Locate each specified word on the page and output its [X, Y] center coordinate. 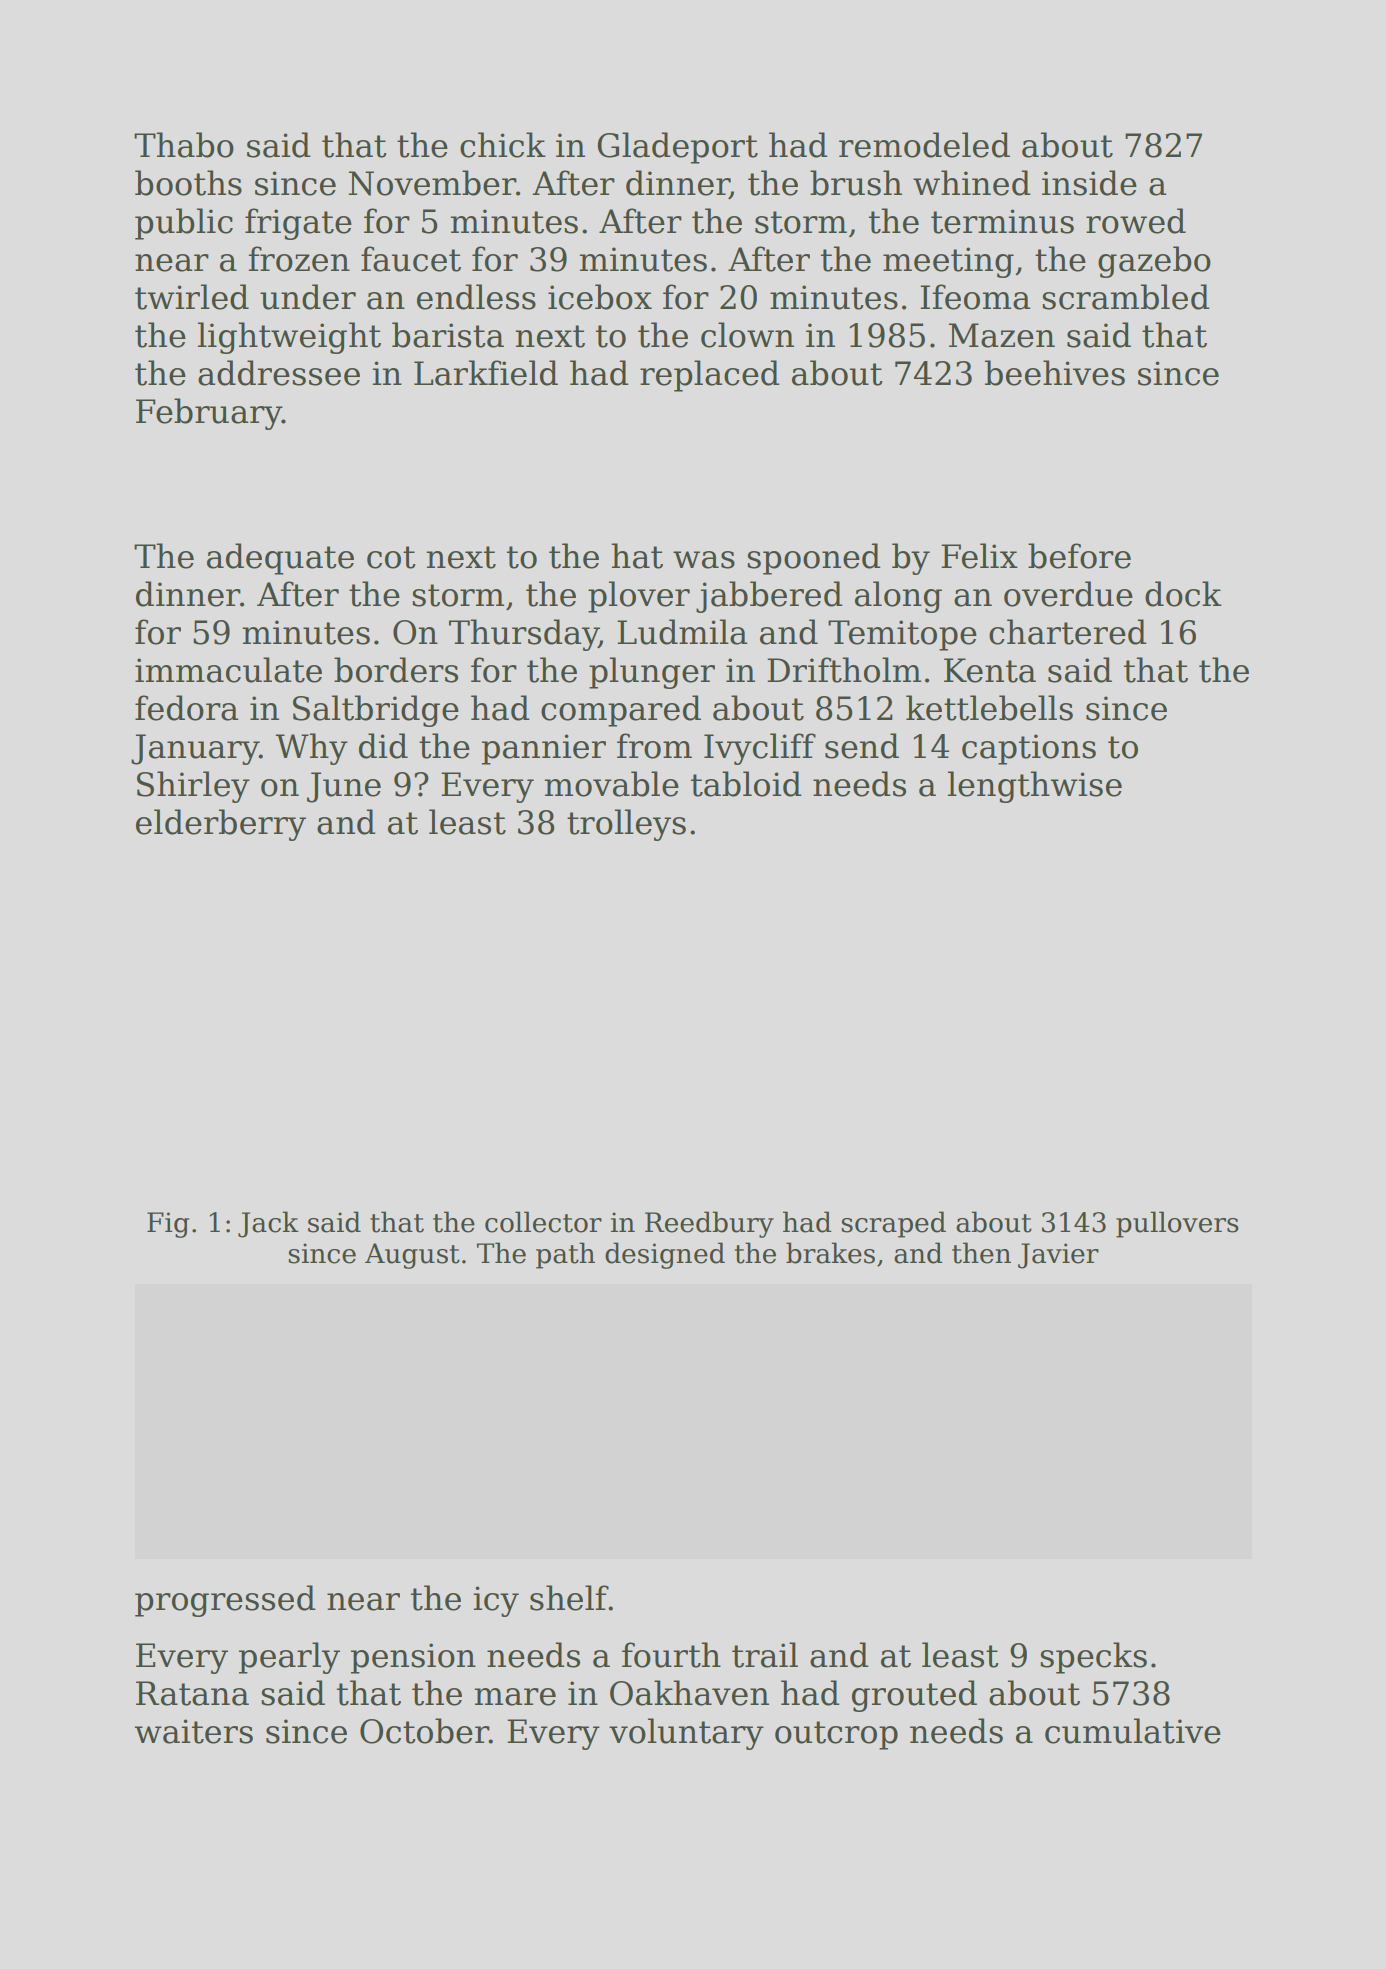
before [1079, 556]
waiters [193, 1731]
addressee [279, 373]
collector [543, 1222]
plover [639, 597]
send [862, 746]
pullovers [1177, 1224]
